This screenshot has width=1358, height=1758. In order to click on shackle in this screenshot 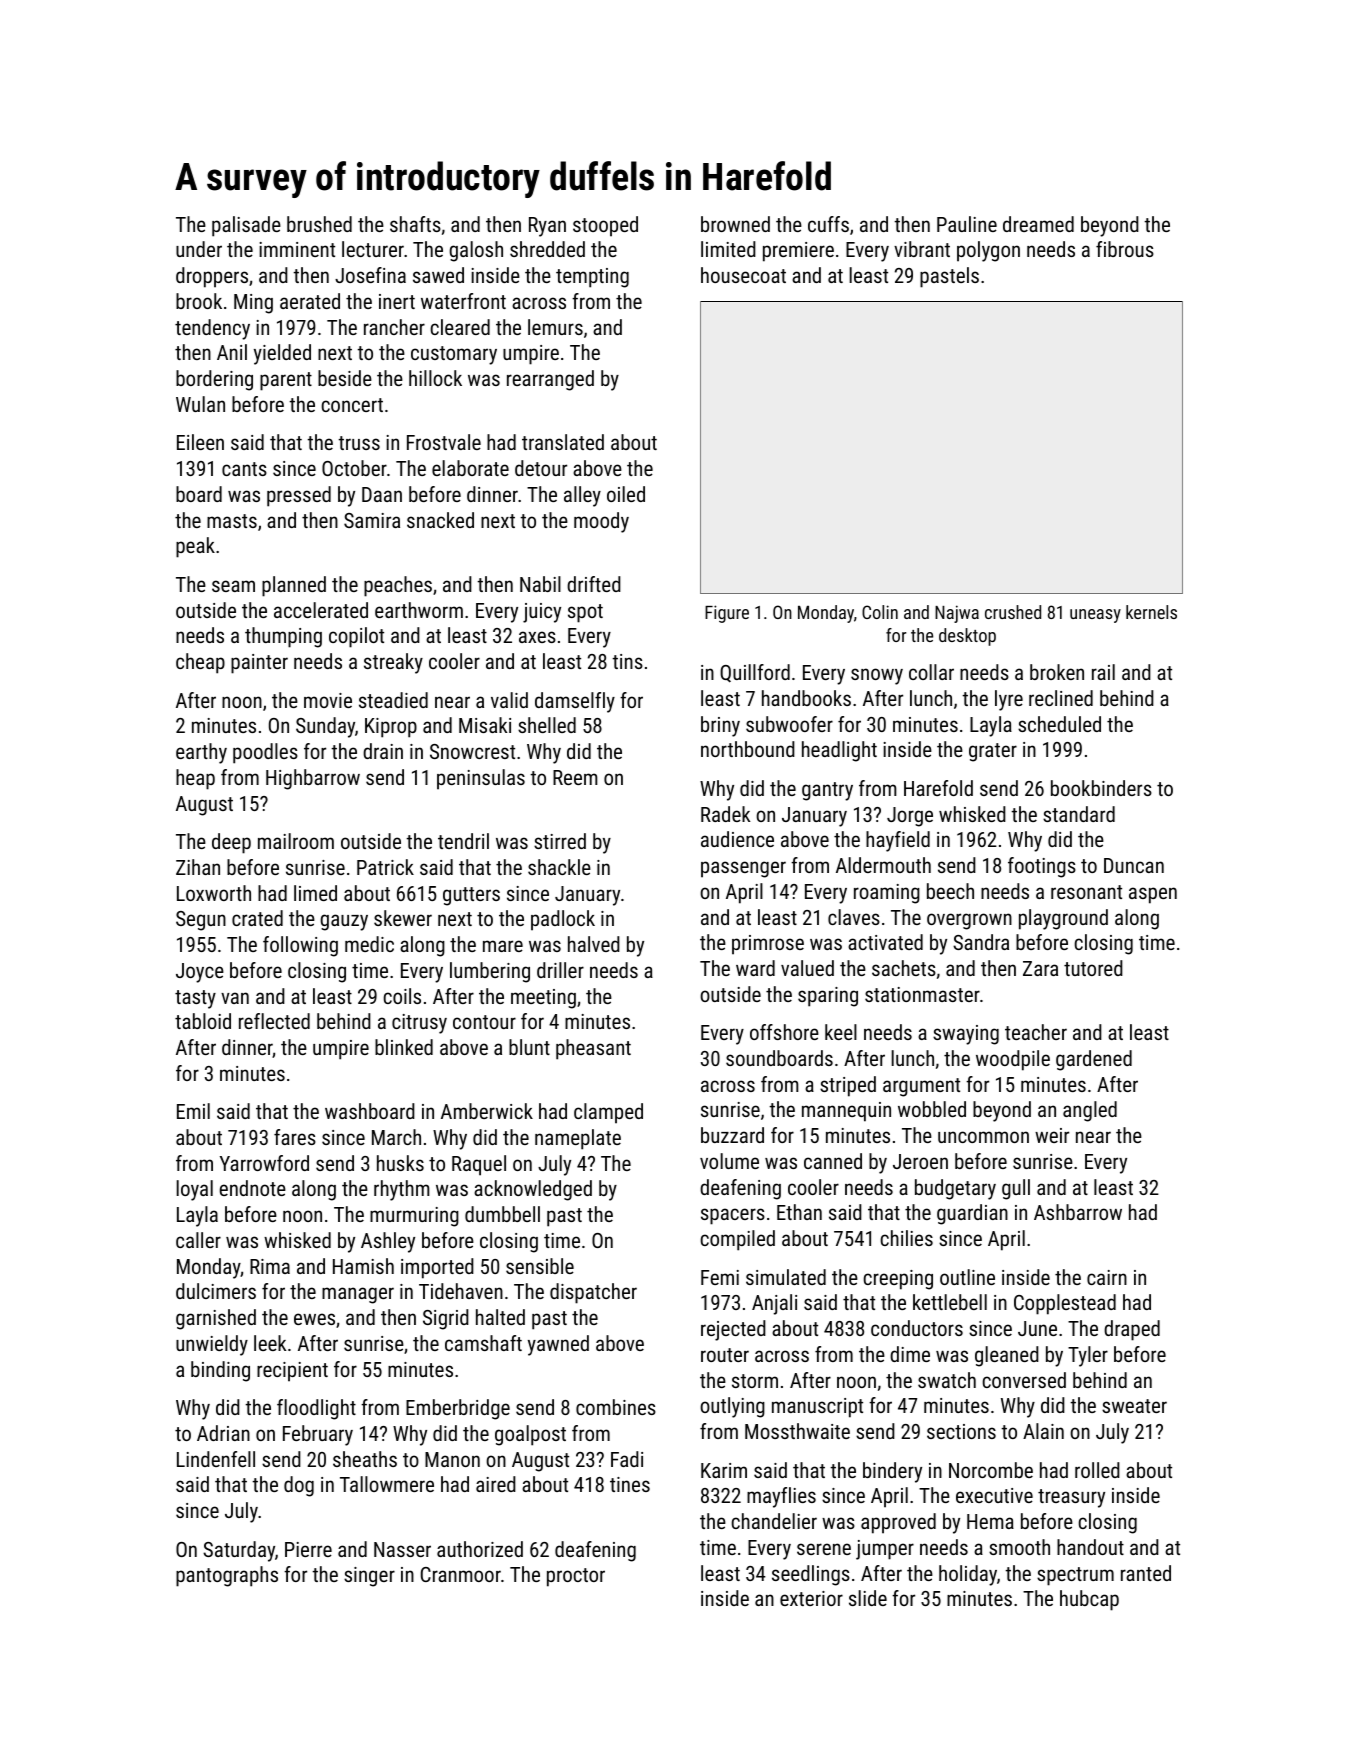, I will do `click(559, 867)`.
